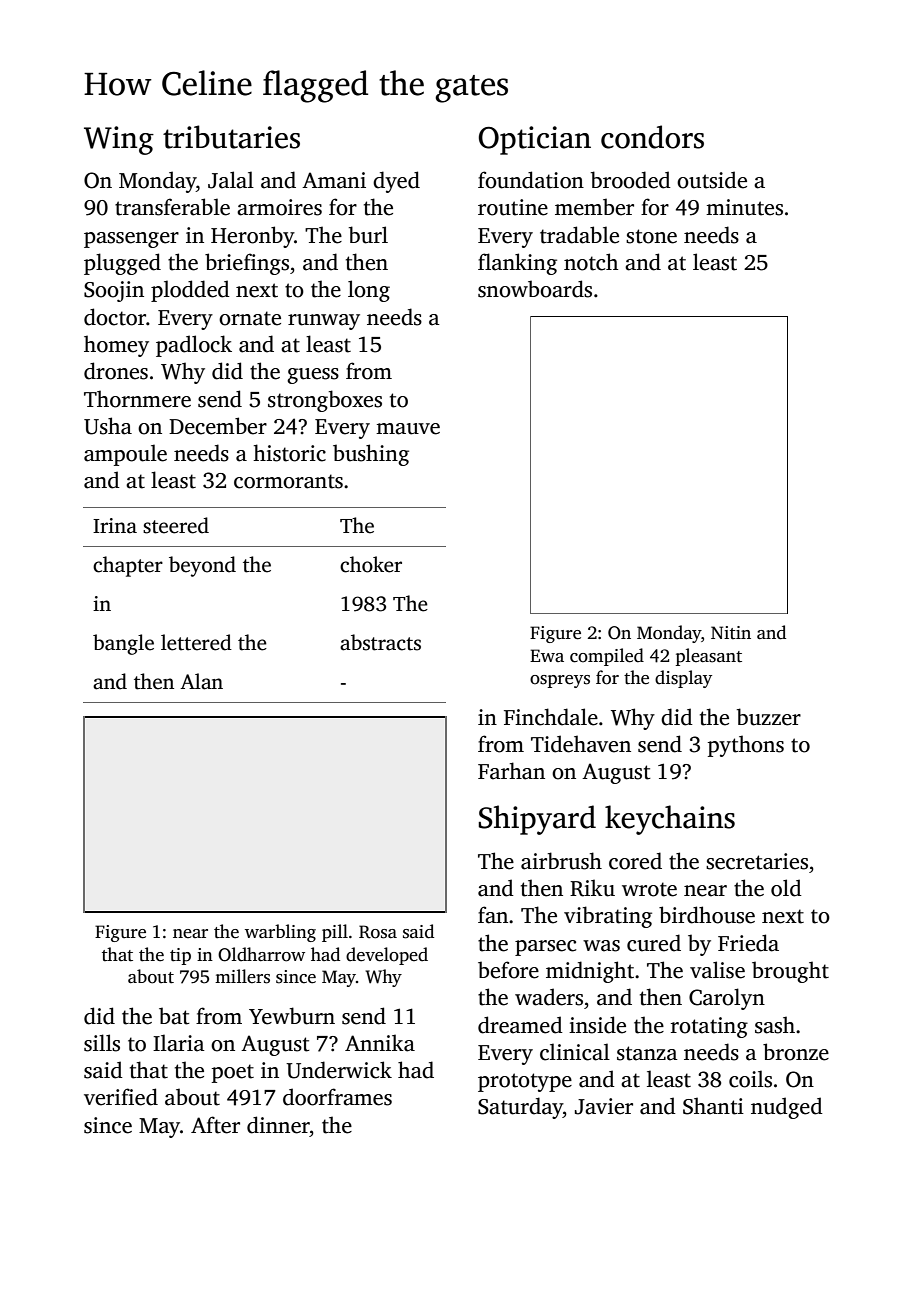  What do you see at coordinates (408, 429) in the screenshot?
I see `mauve` at bounding box center [408, 429].
